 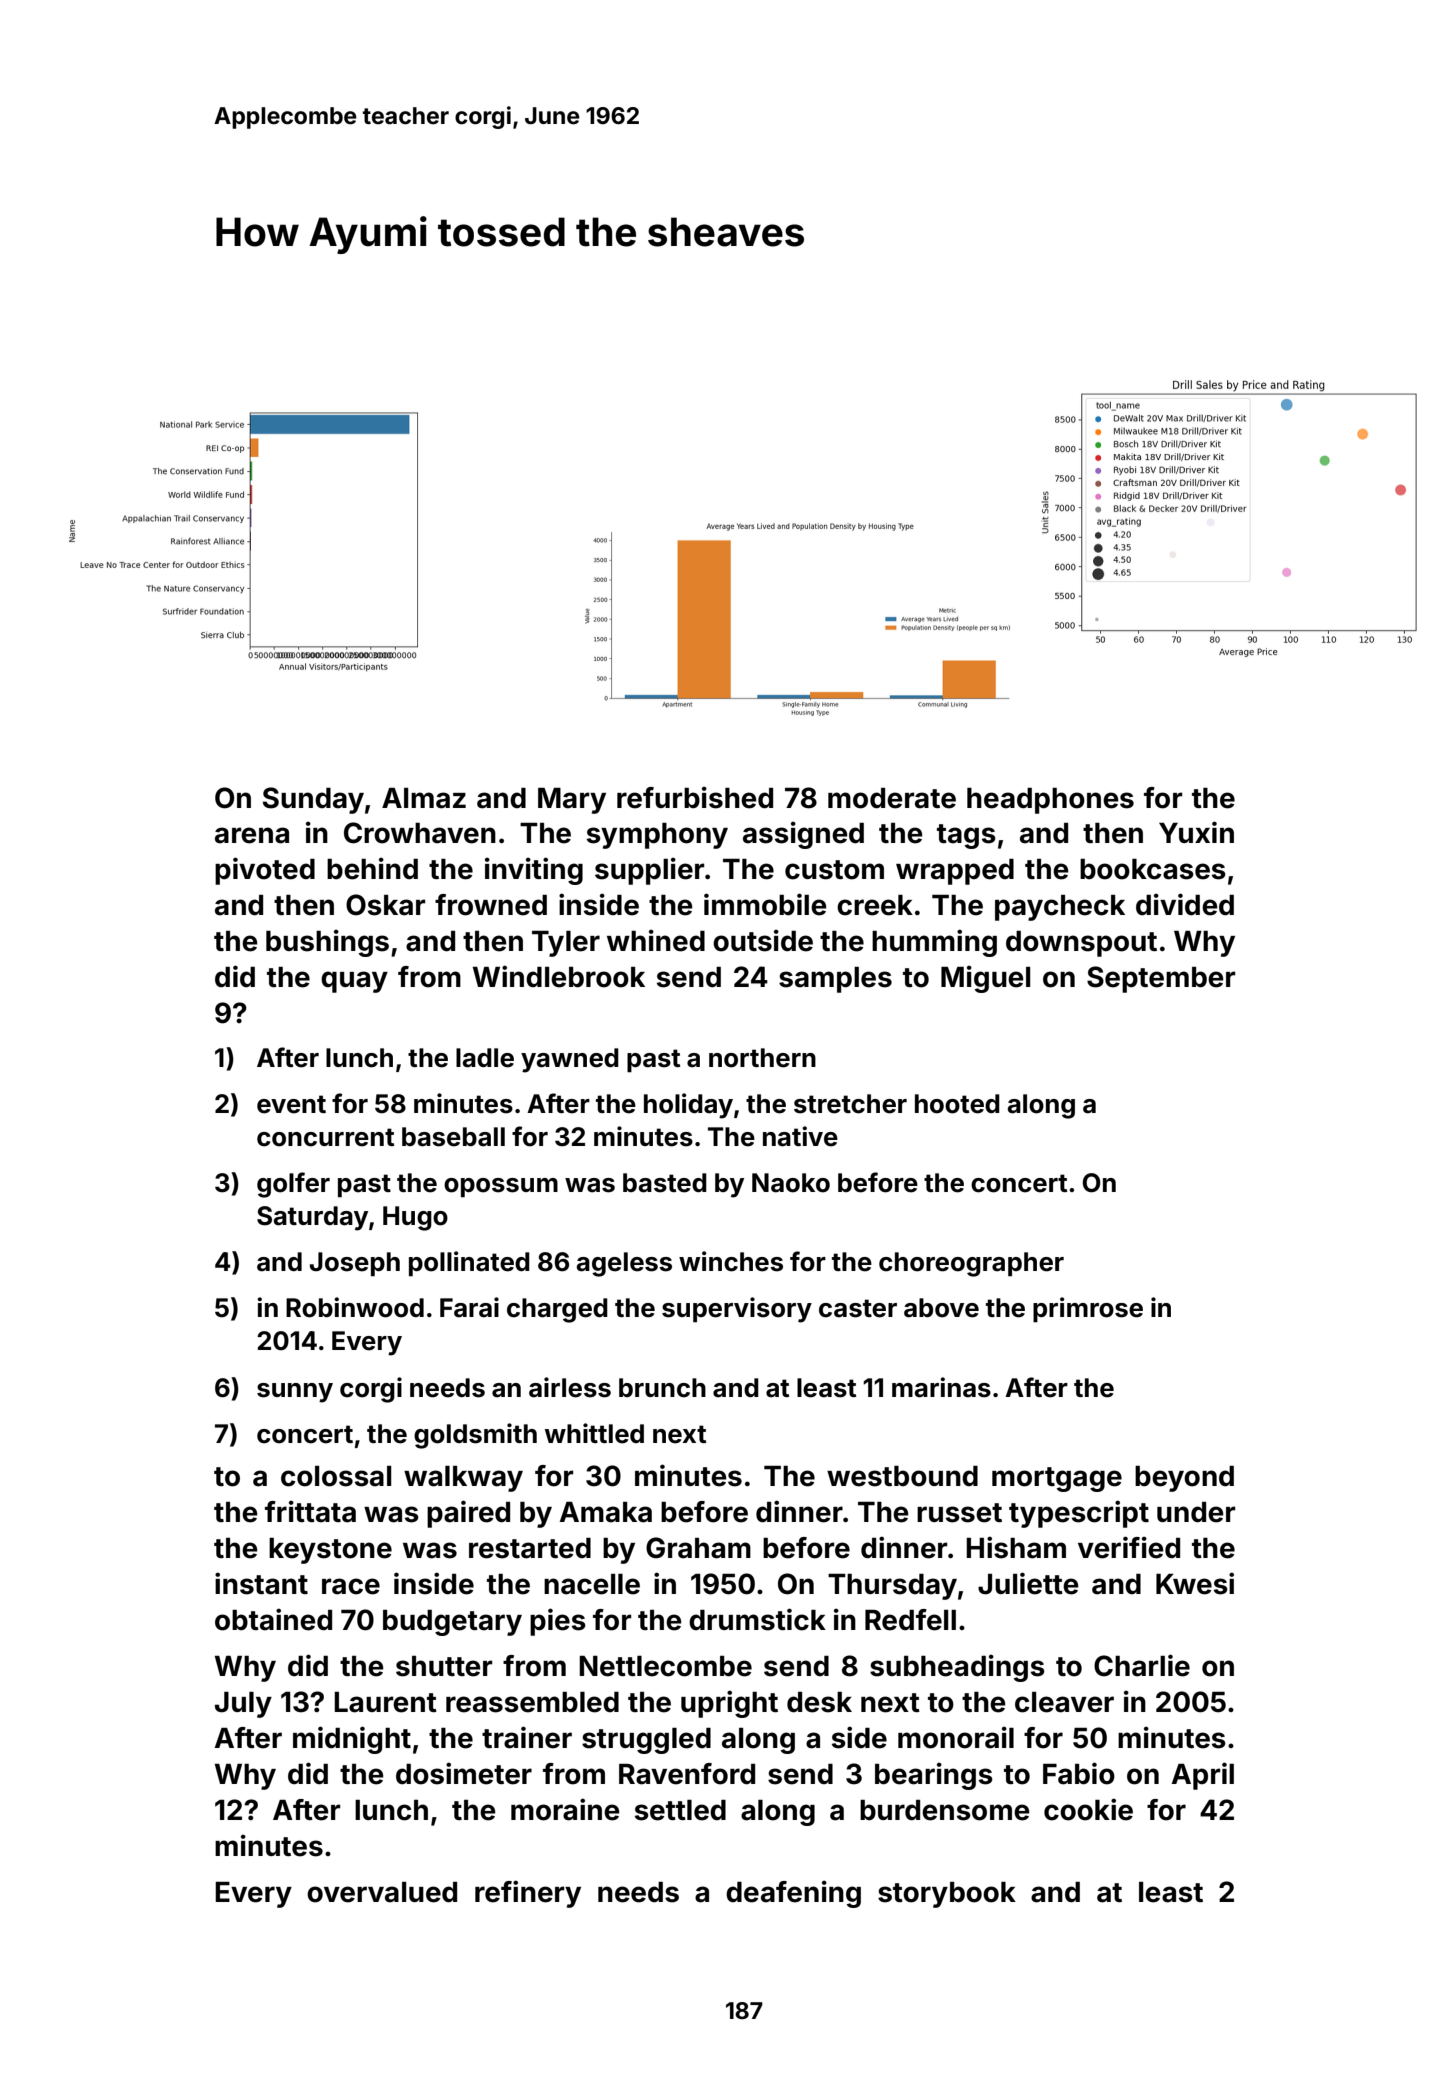 I want to click on struggled, so click(x=646, y=1741).
